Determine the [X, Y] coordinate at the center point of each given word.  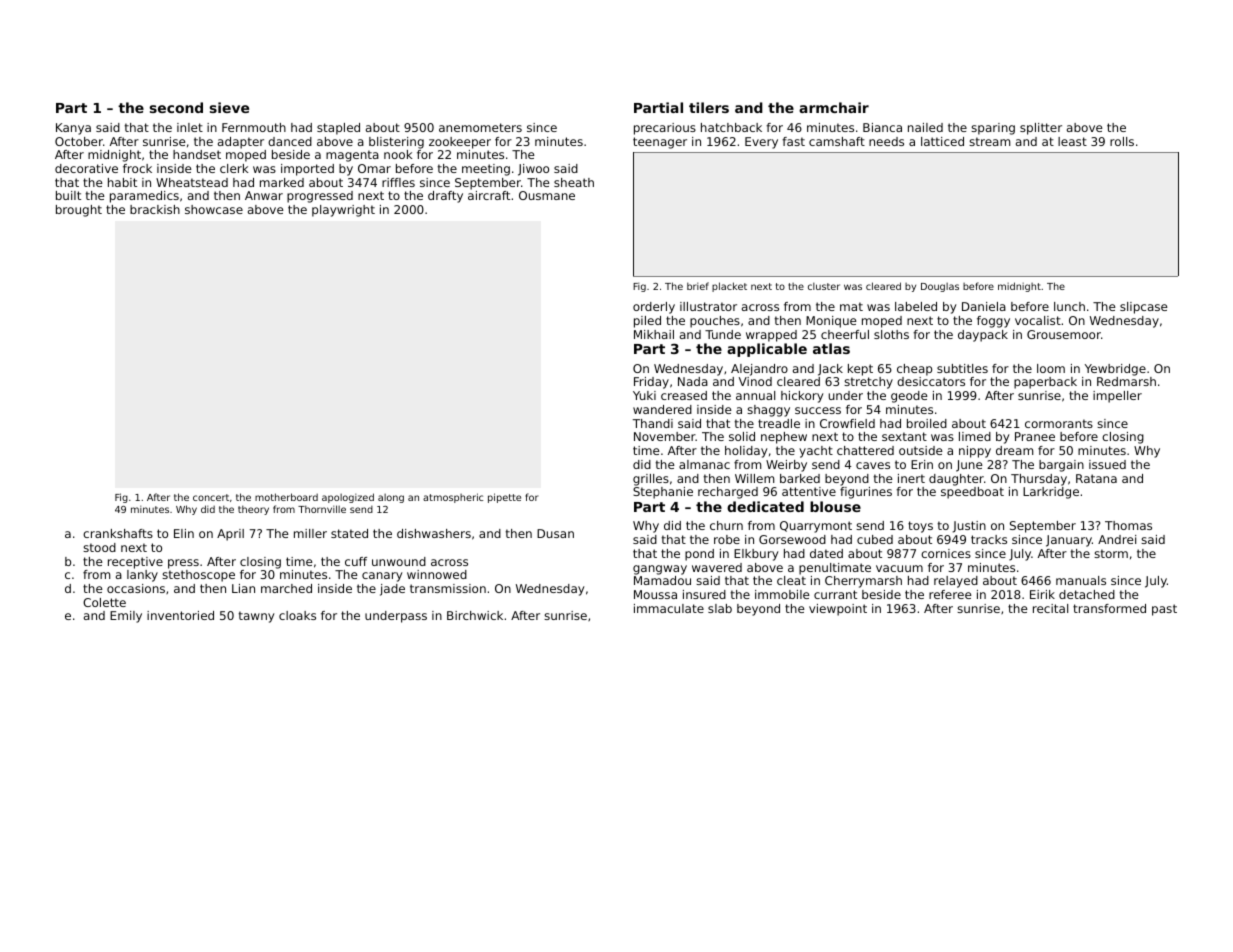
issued [1107, 464]
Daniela [984, 306]
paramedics [144, 197]
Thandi [653, 423]
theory [253, 510]
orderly [654, 308]
